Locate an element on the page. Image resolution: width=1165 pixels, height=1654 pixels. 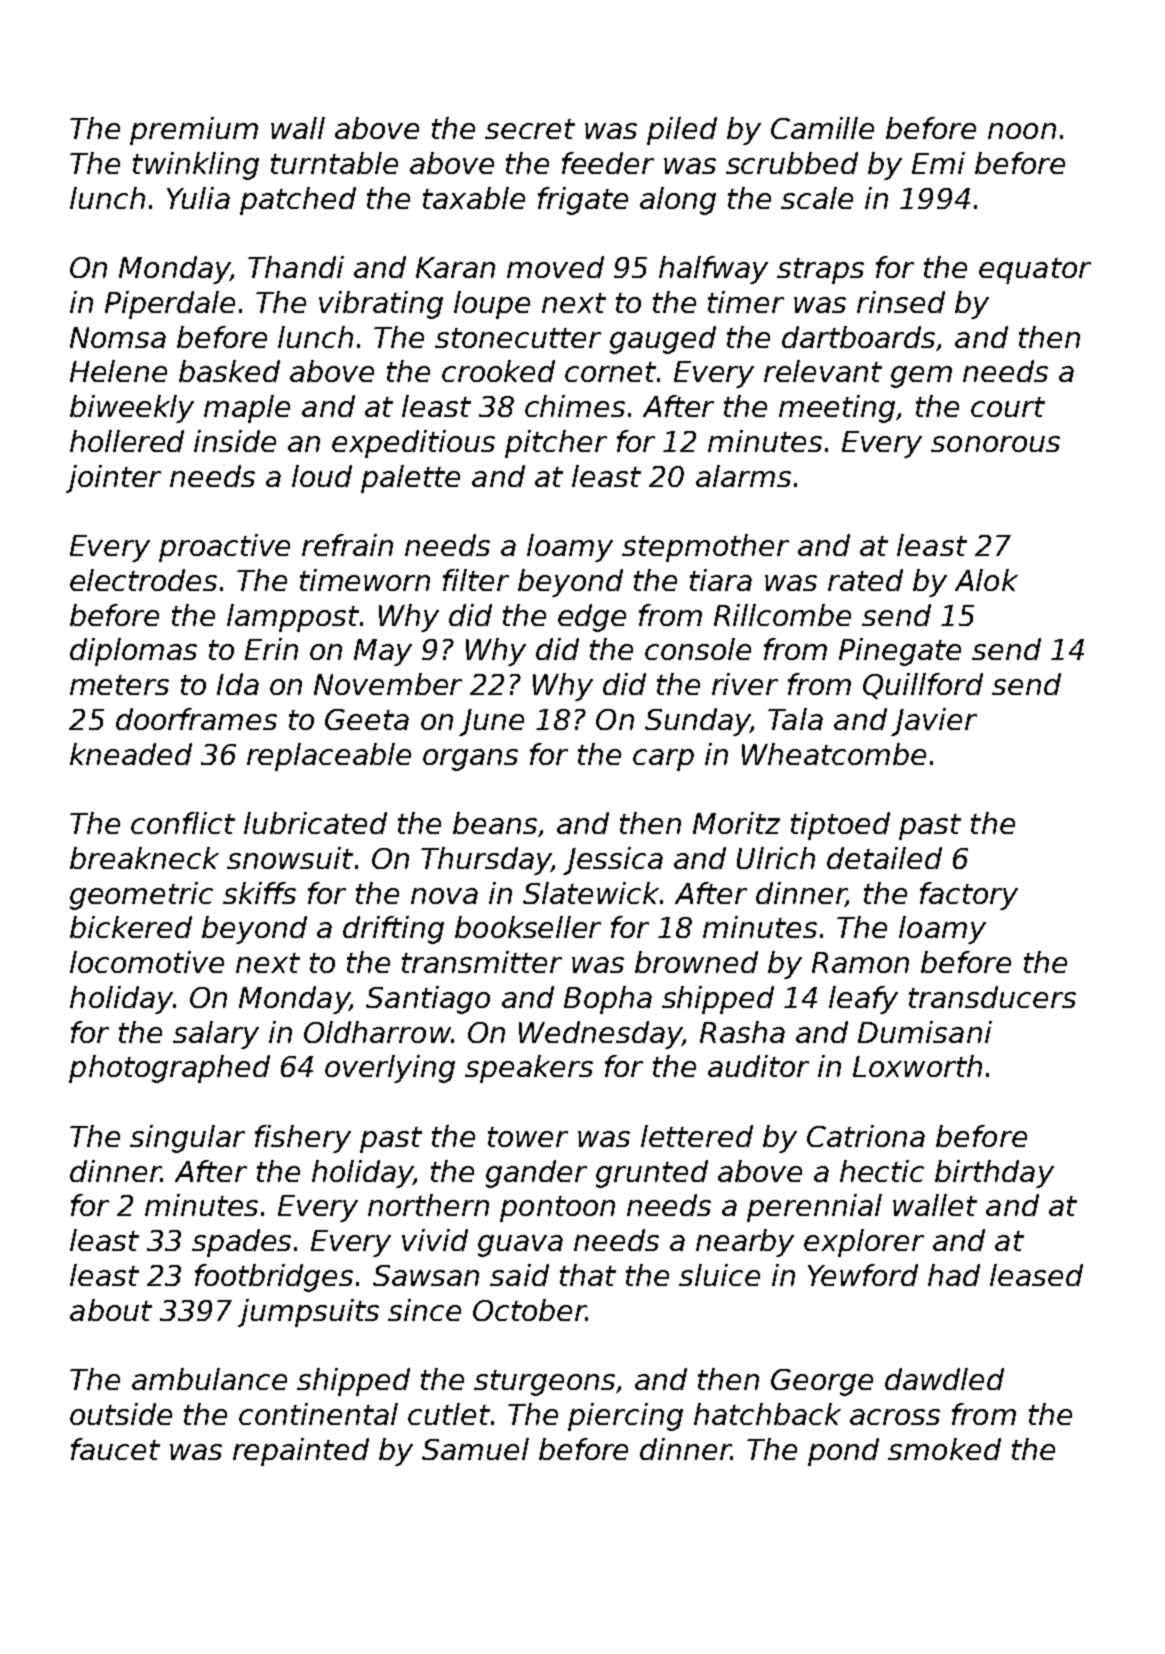
spades is located at coordinates (241, 1243).
